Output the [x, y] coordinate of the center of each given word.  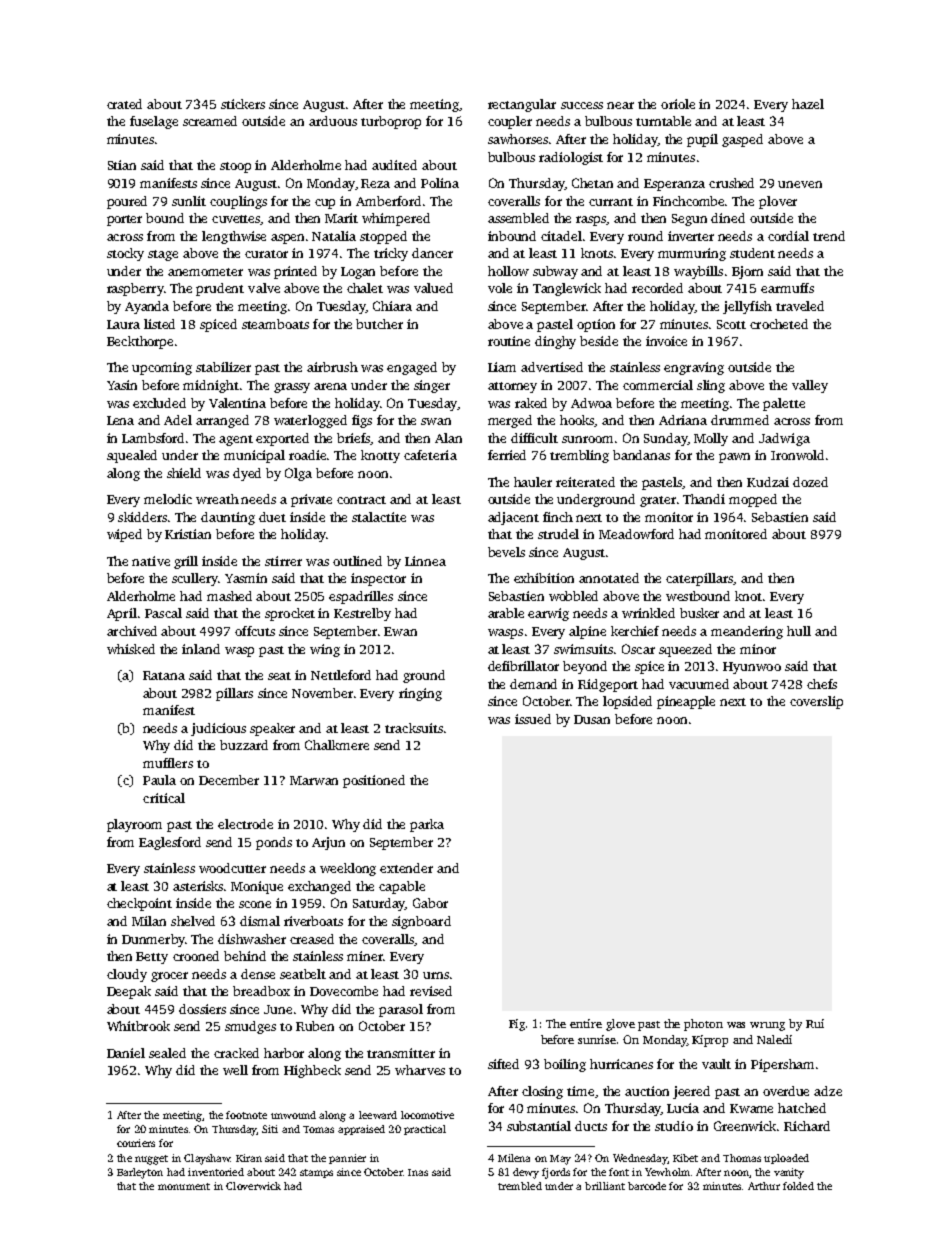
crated [124, 104]
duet [272, 517]
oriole [678, 104]
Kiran [249, 1158]
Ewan [400, 631]
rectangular [522, 105]
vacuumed [699, 684]
